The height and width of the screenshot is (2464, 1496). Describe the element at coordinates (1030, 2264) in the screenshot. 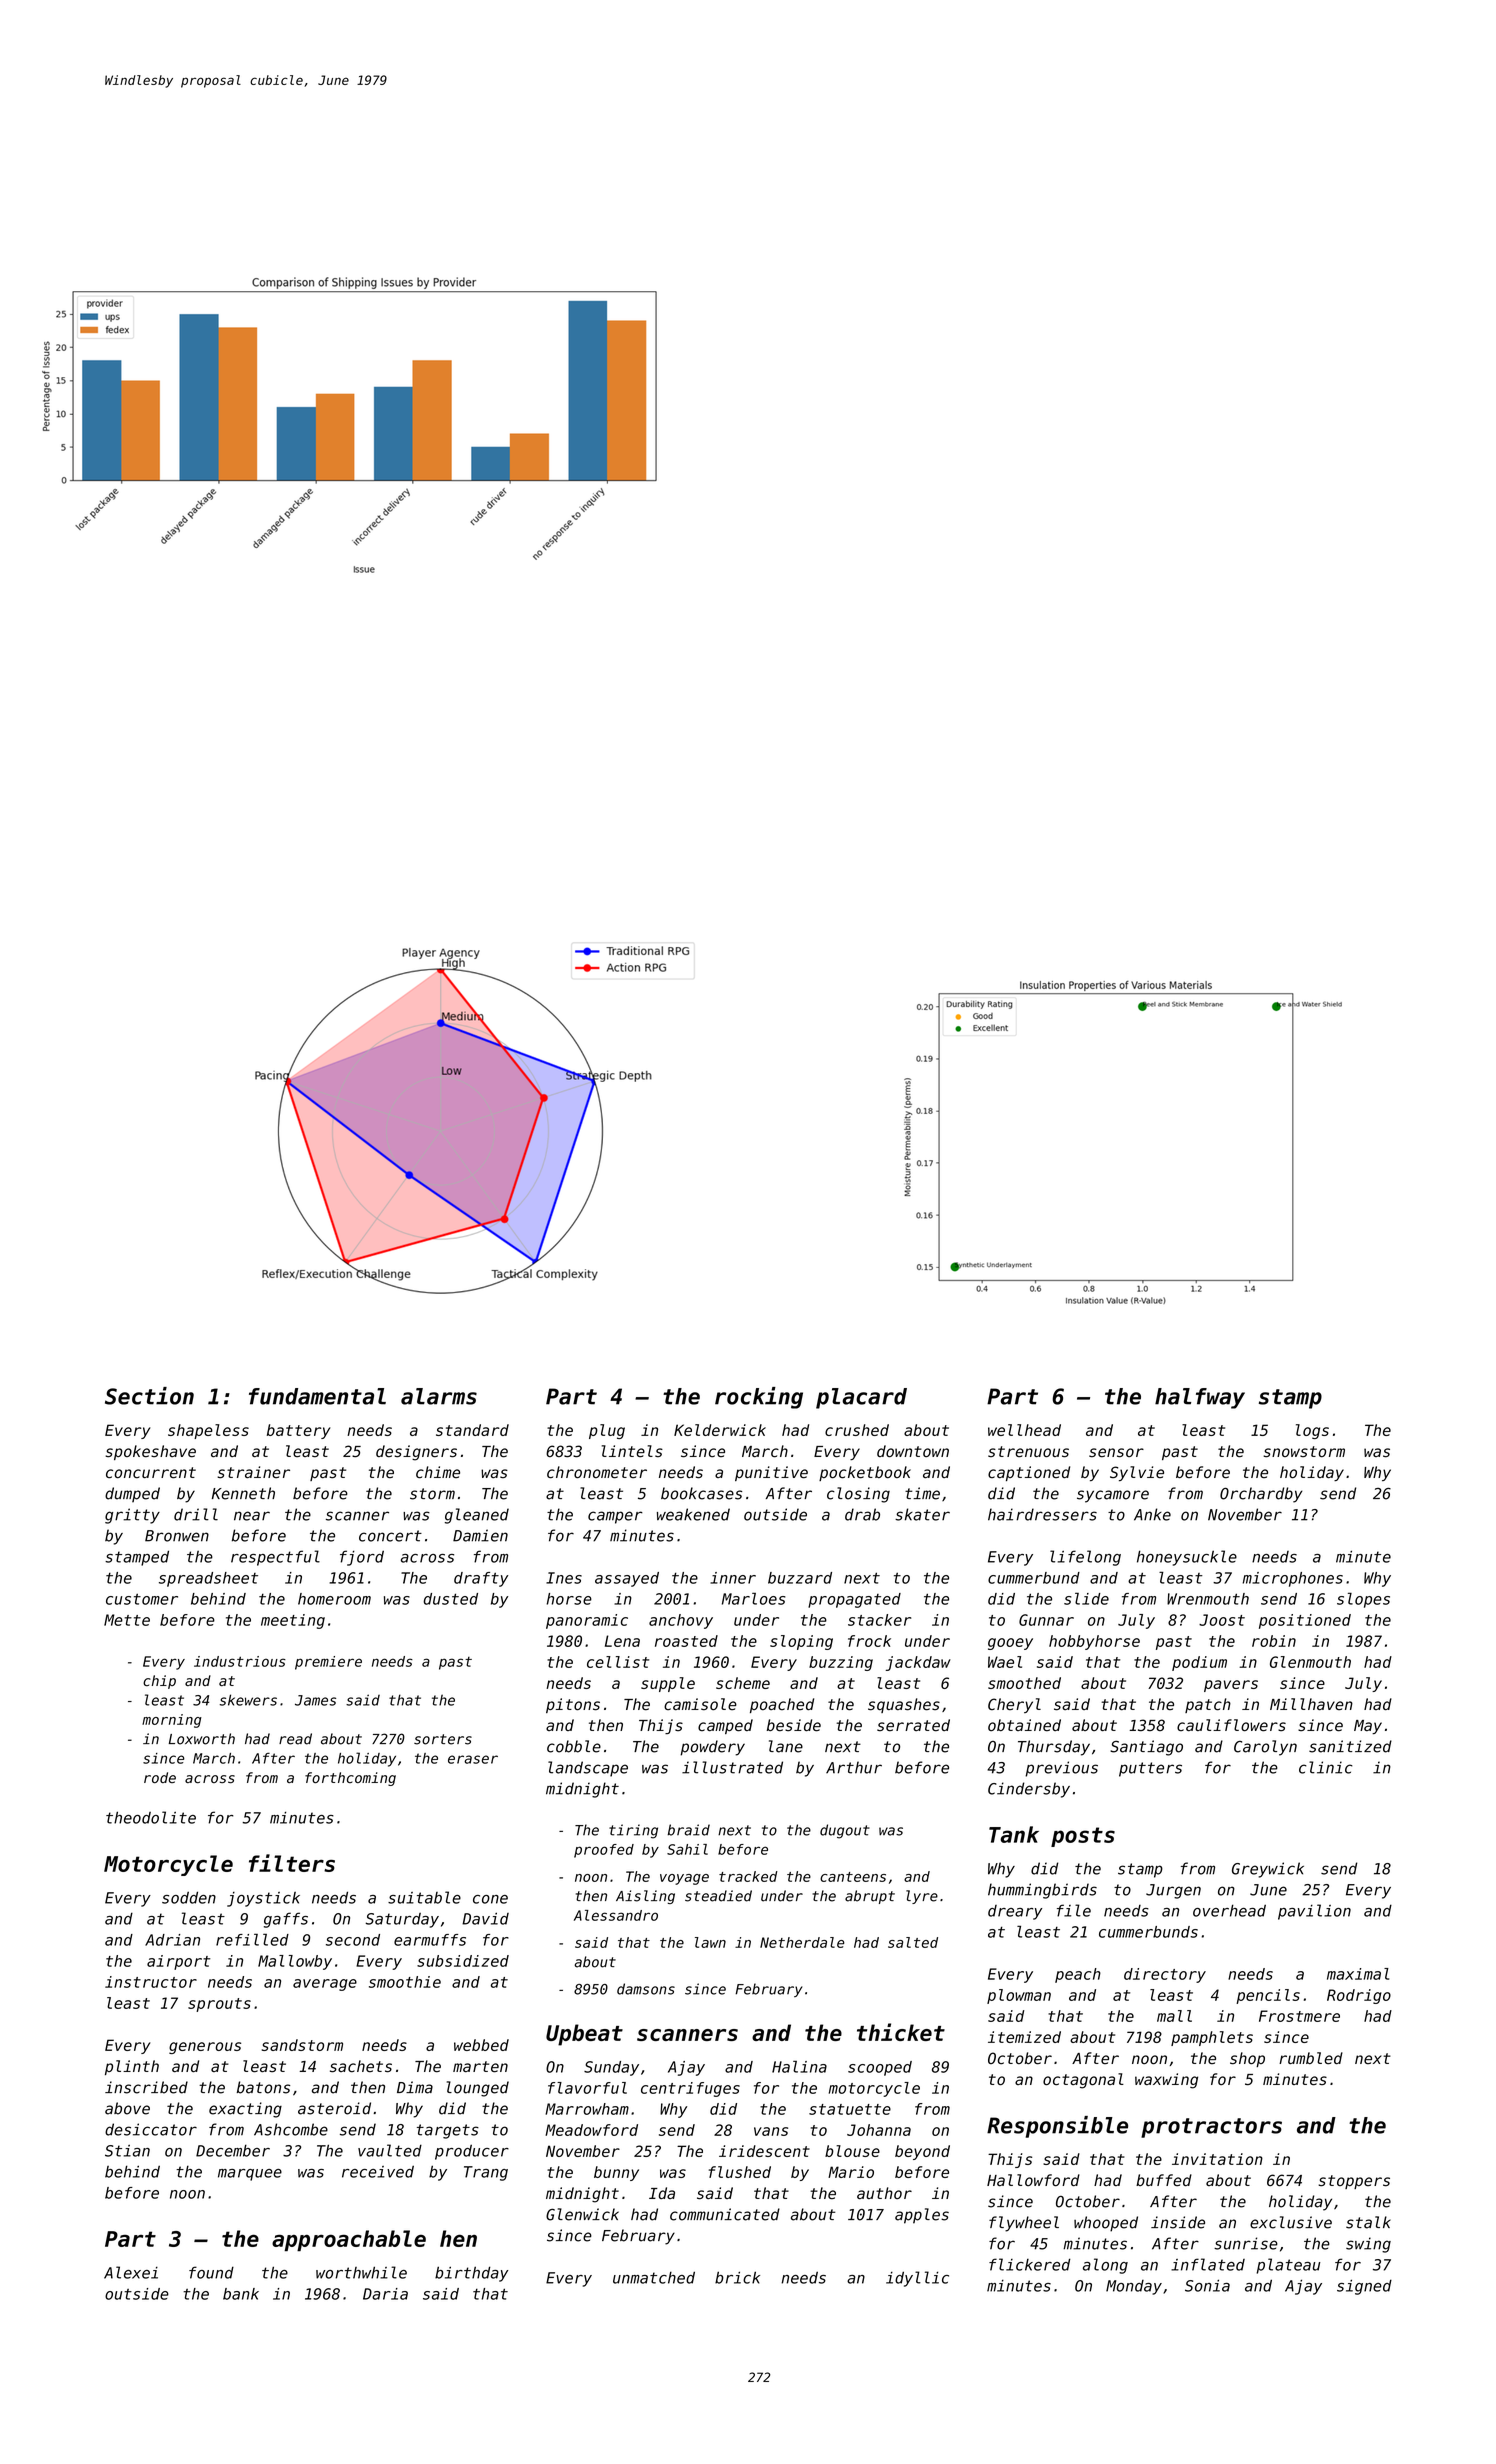

I see `flickered` at that location.
